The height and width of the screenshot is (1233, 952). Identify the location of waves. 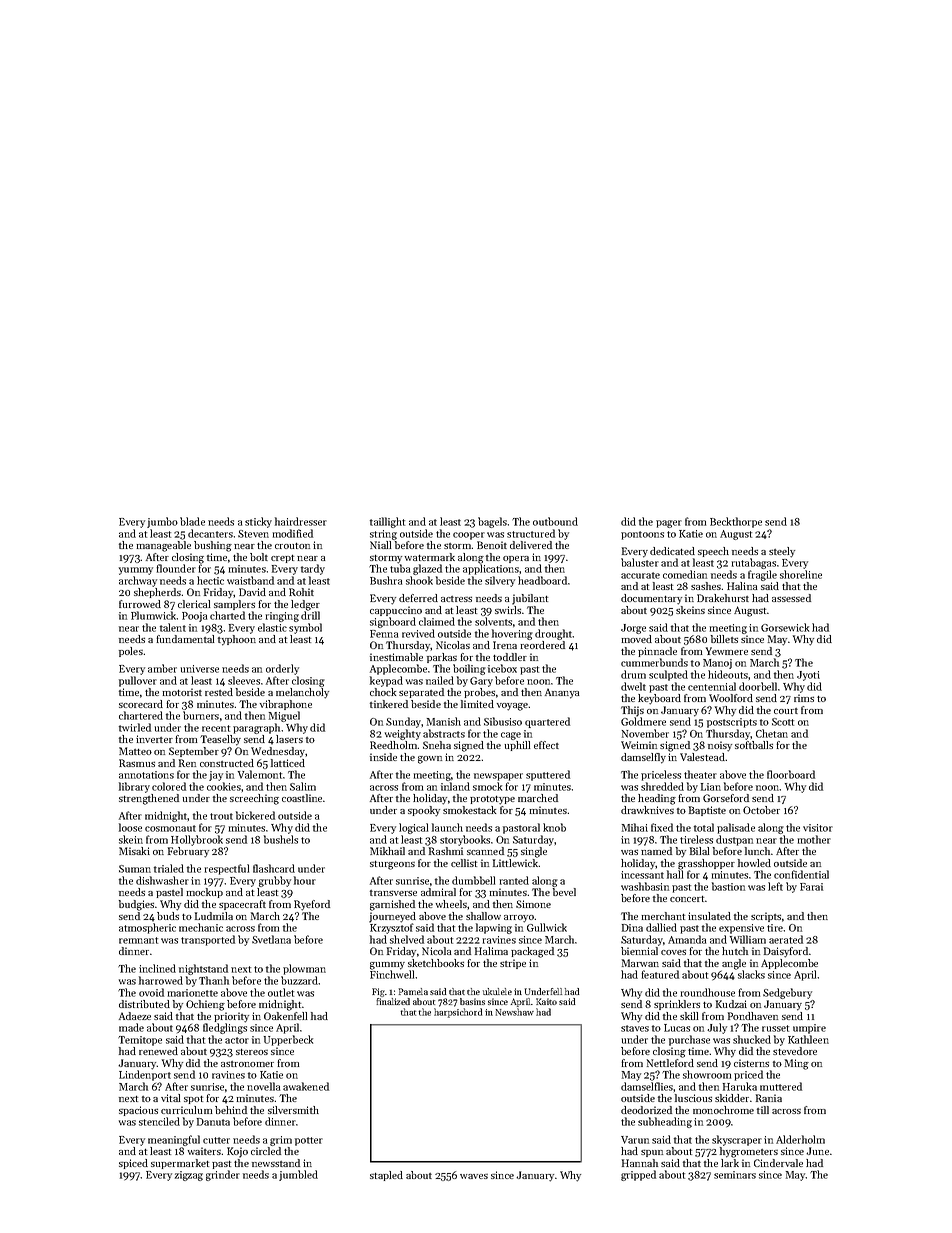
(474, 1176).
